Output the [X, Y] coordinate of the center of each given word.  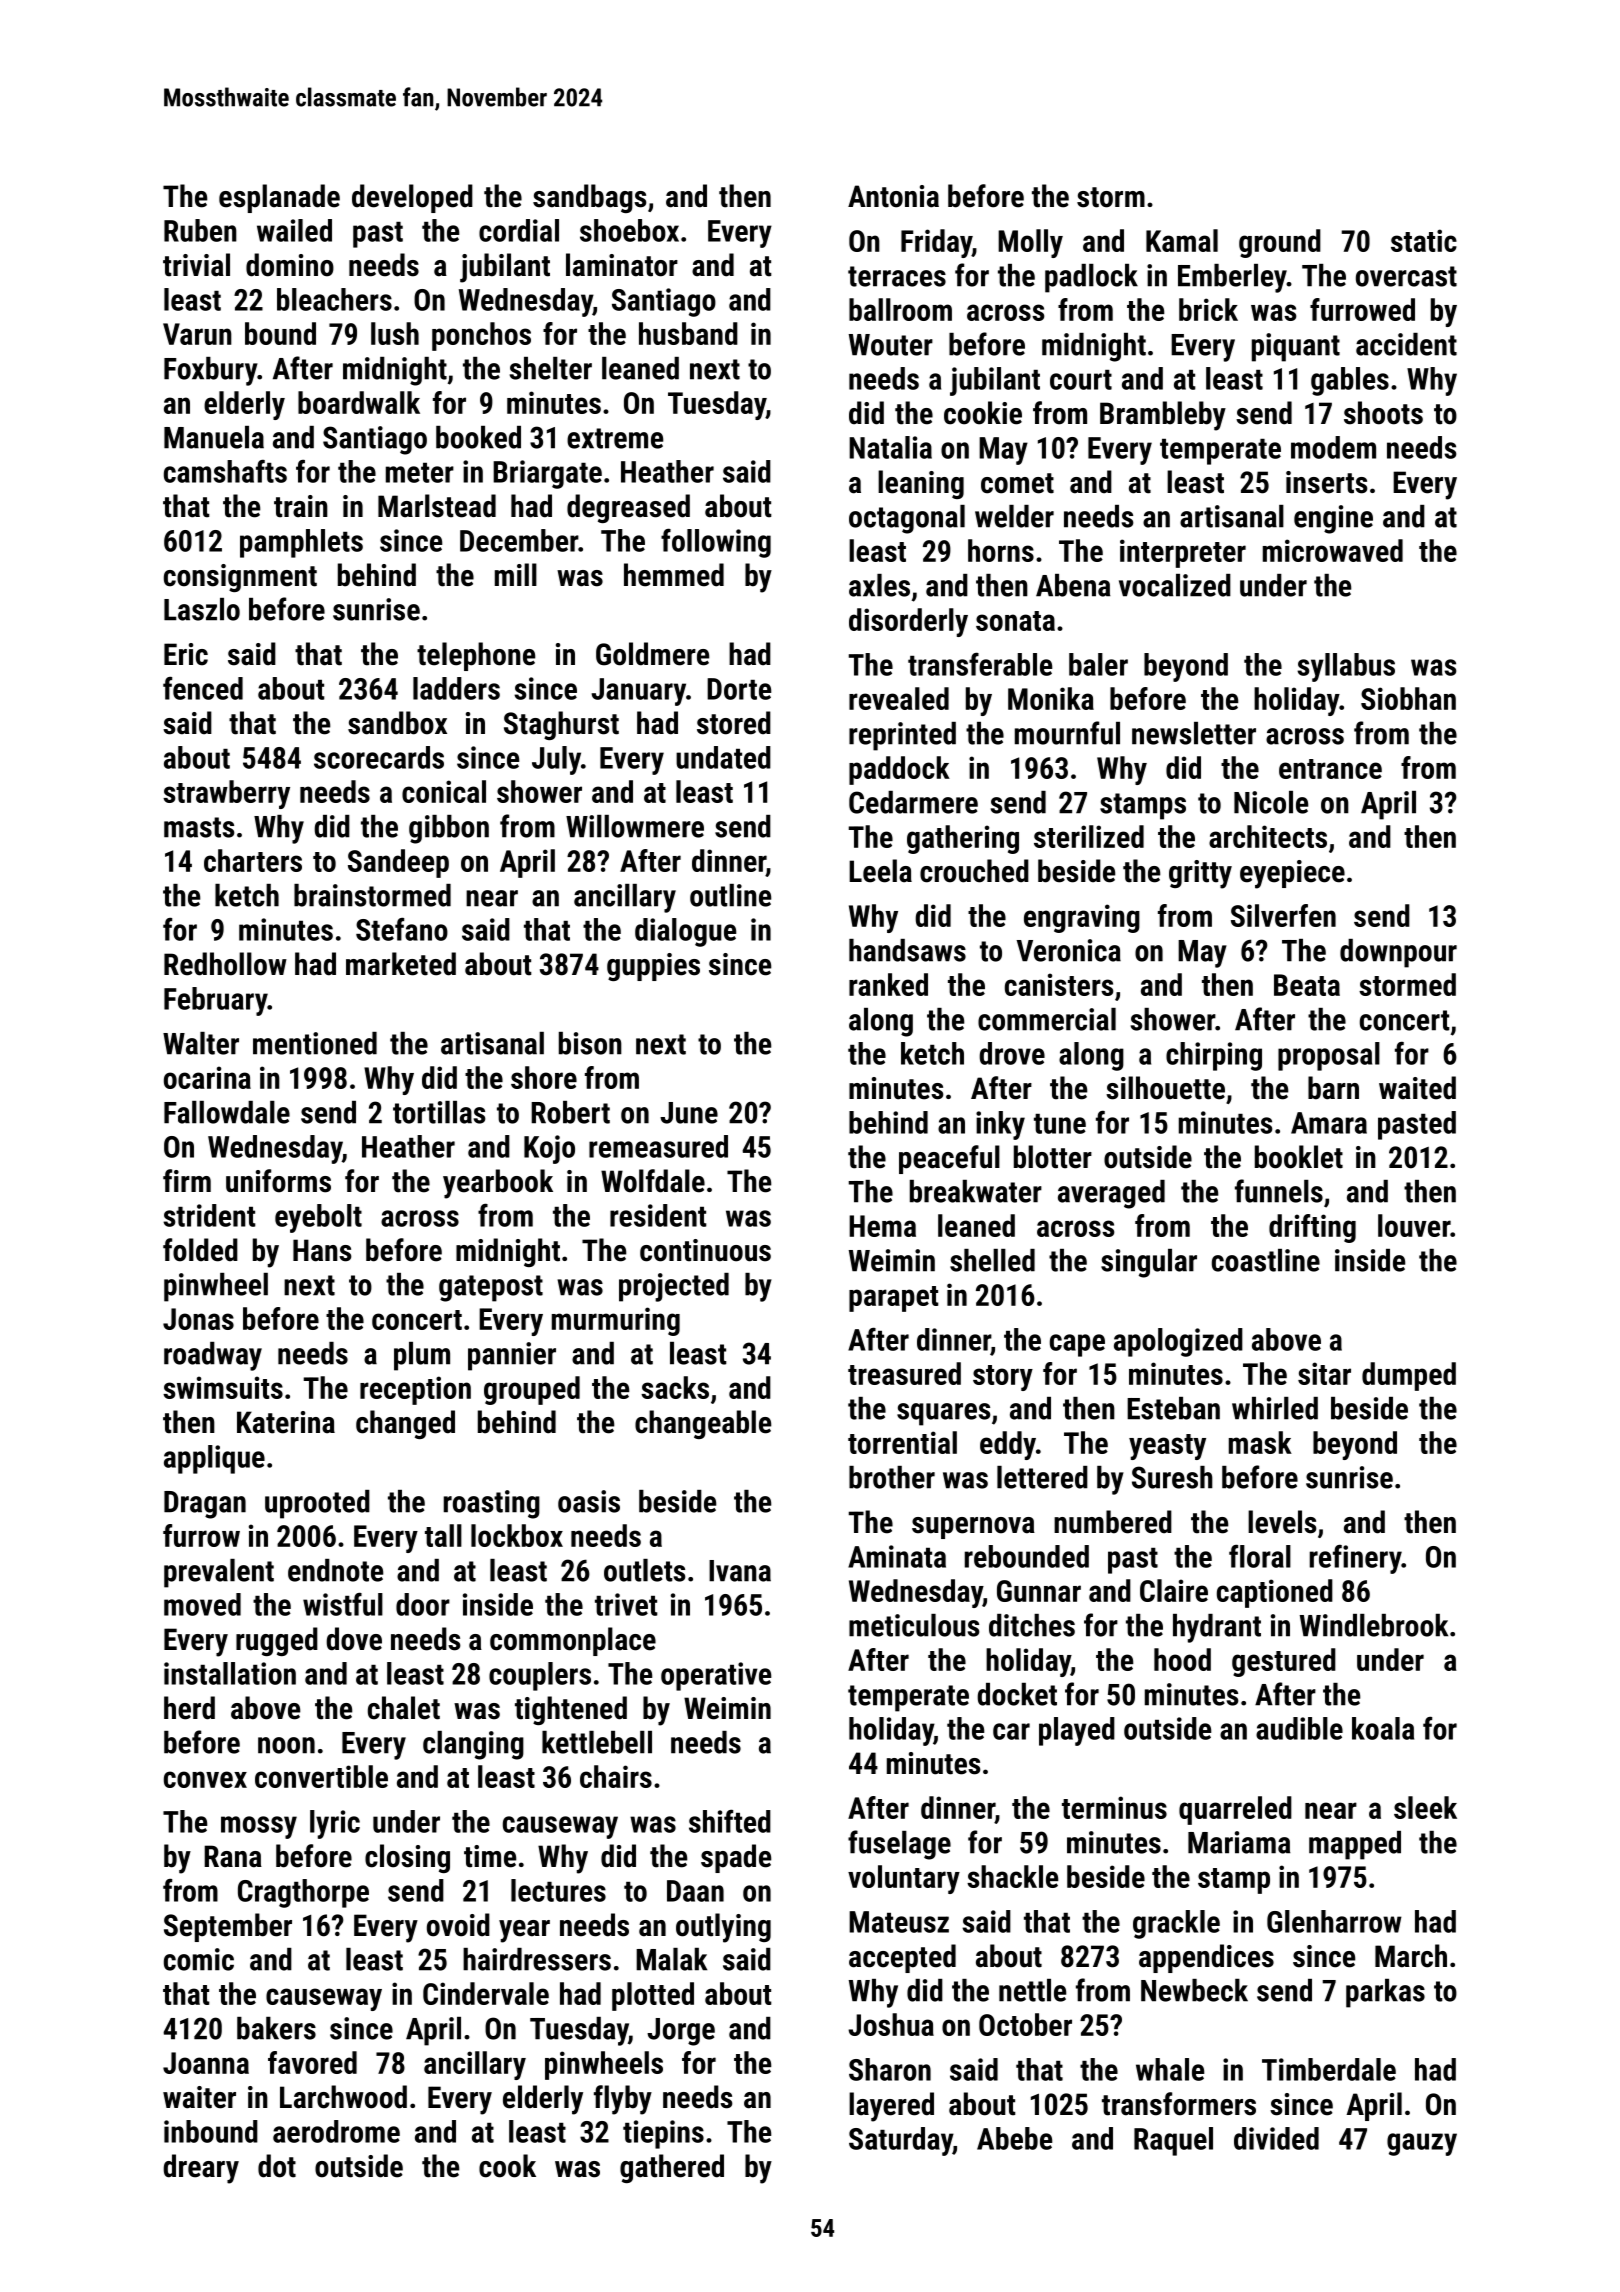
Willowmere [635, 826]
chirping [1214, 1056]
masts [199, 827]
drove [1012, 1053]
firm [187, 1180]
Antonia [893, 196]
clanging [473, 1745]
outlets [644, 1570]
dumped [1409, 1376]
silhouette [1165, 1088]
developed [412, 198]
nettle [1032, 1990]
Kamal [1182, 240]
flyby [623, 2100]
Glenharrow [1334, 1921]
